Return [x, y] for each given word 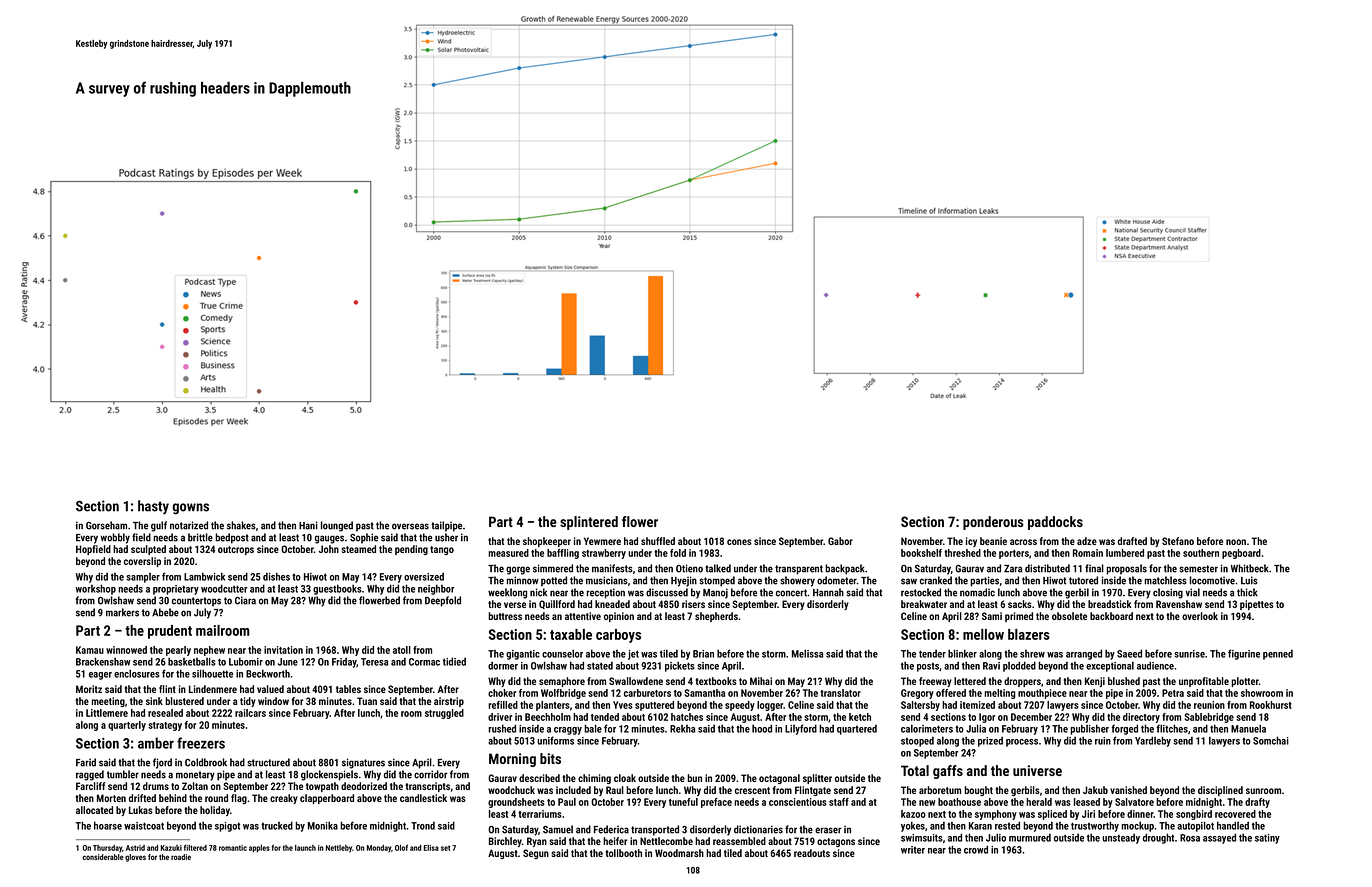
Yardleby [1153, 741]
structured [268, 762]
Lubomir [246, 661]
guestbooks [337, 589]
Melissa [807, 653]
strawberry [604, 554]
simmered [553, 568]
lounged [337, 526]
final [1094, 568]
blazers [1029, 634]
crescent [752, 790]
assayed [1219, 838]
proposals [1127, 569]
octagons [836, 842]
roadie [181, 857]
